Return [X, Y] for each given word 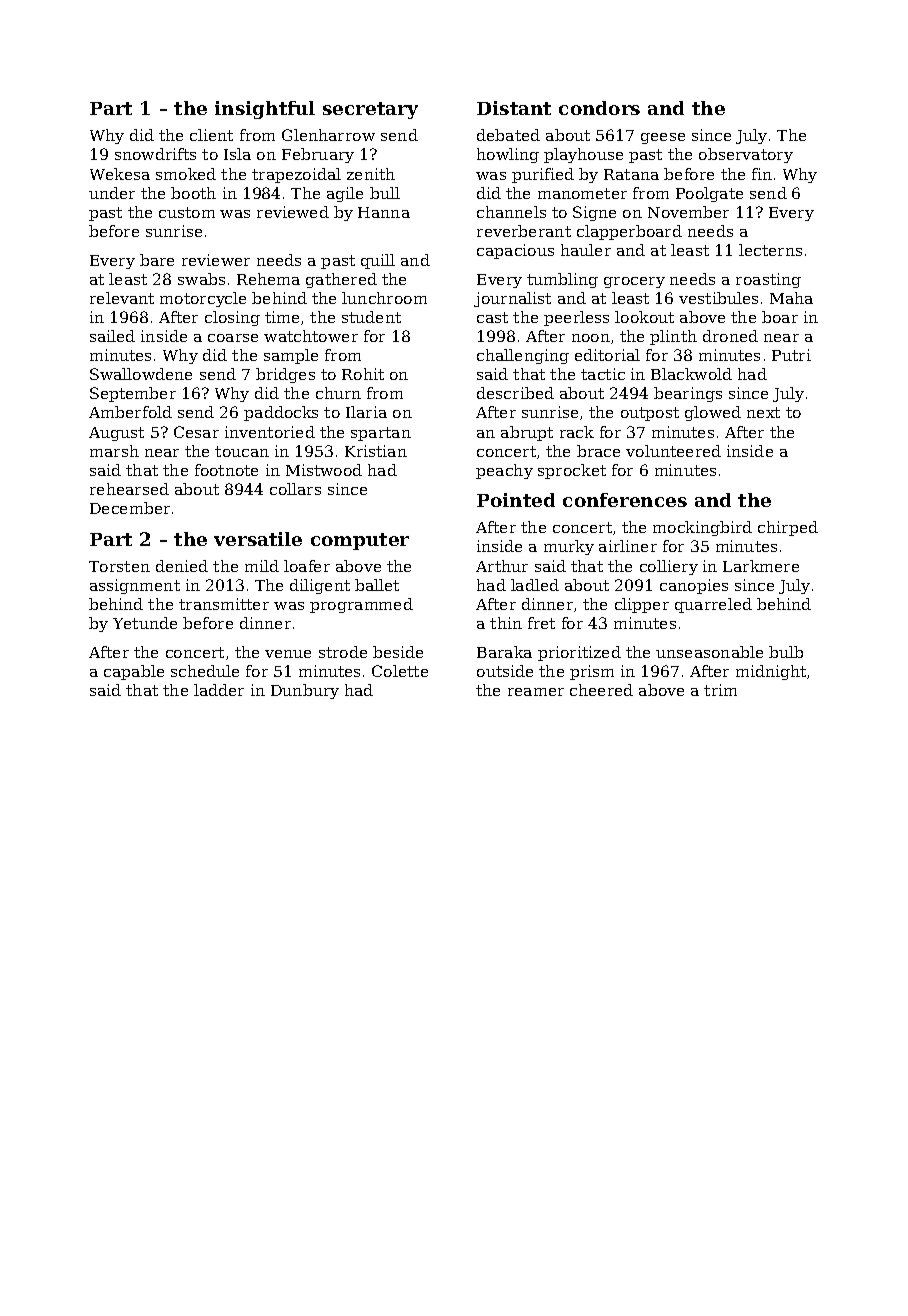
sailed [112, 336]
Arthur [502, 566]
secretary [370, 110]
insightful [265, 110]
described [515, 393]
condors [599, 108]
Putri [791, 355]
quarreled [713, 605]
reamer [536, 692]
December [130, 508]
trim [720, 690]
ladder [219, 690]
